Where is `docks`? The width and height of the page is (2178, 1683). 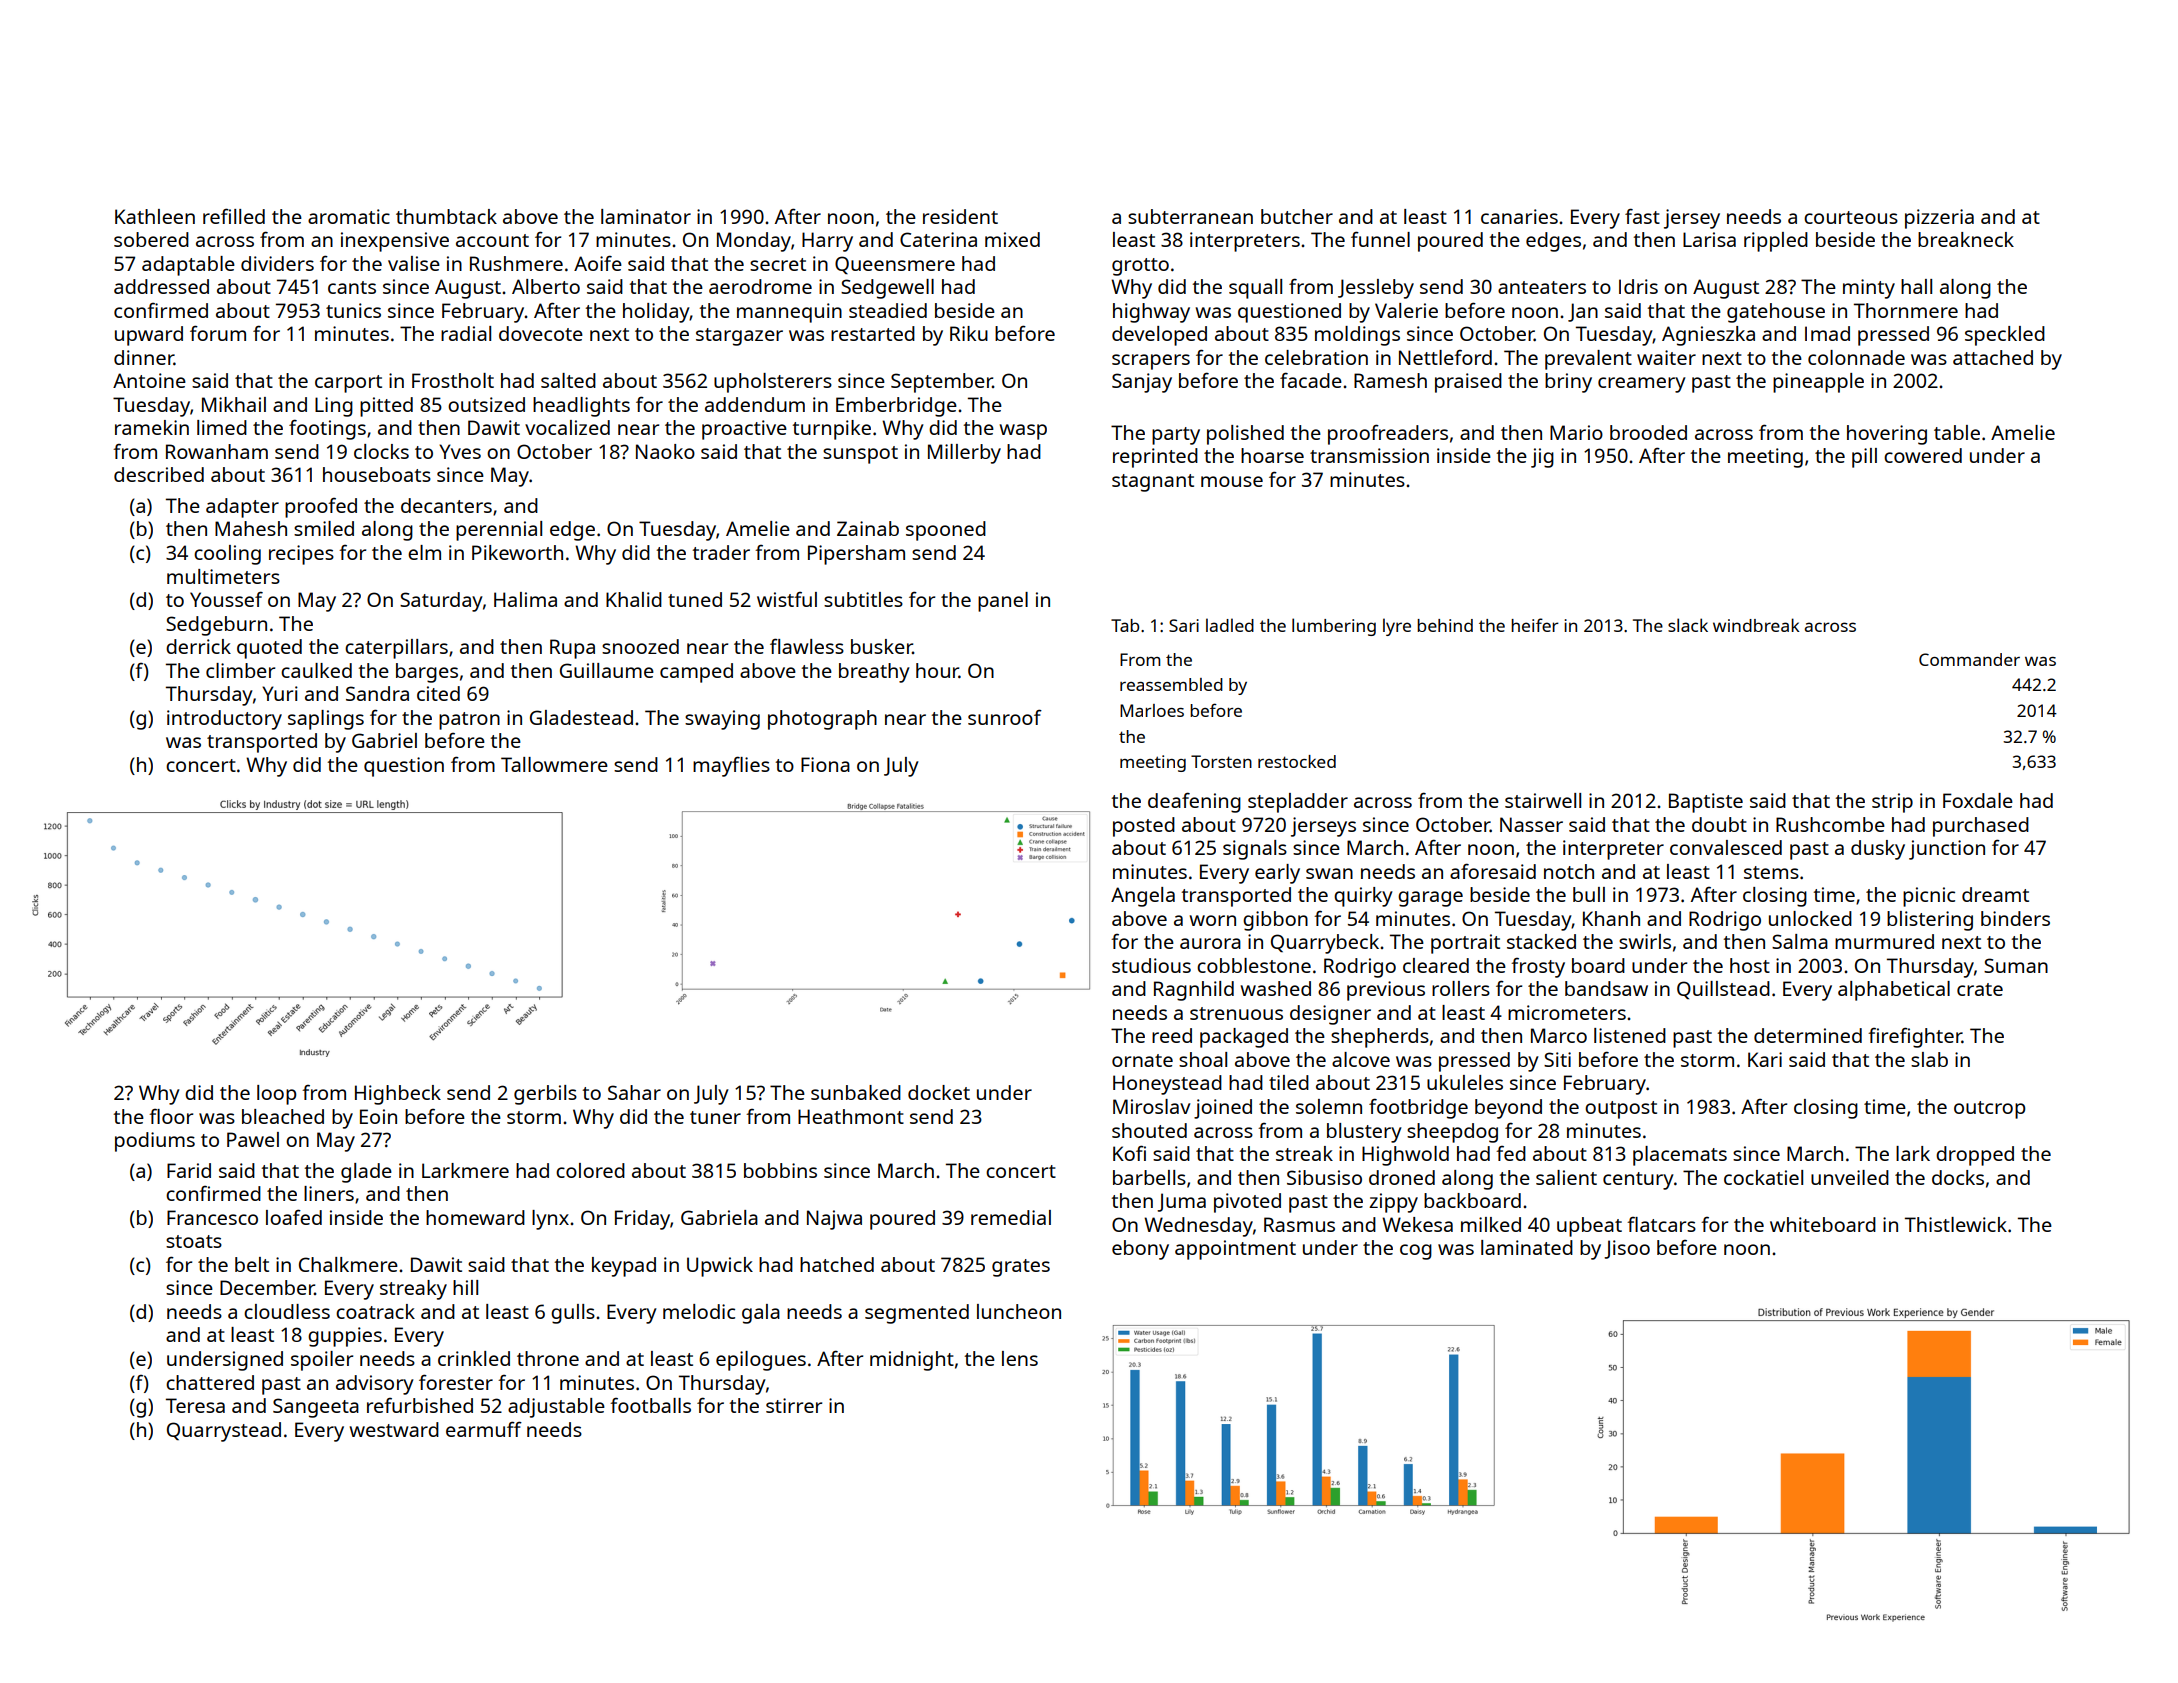 docks is located at coordinates (1958, 1177).
